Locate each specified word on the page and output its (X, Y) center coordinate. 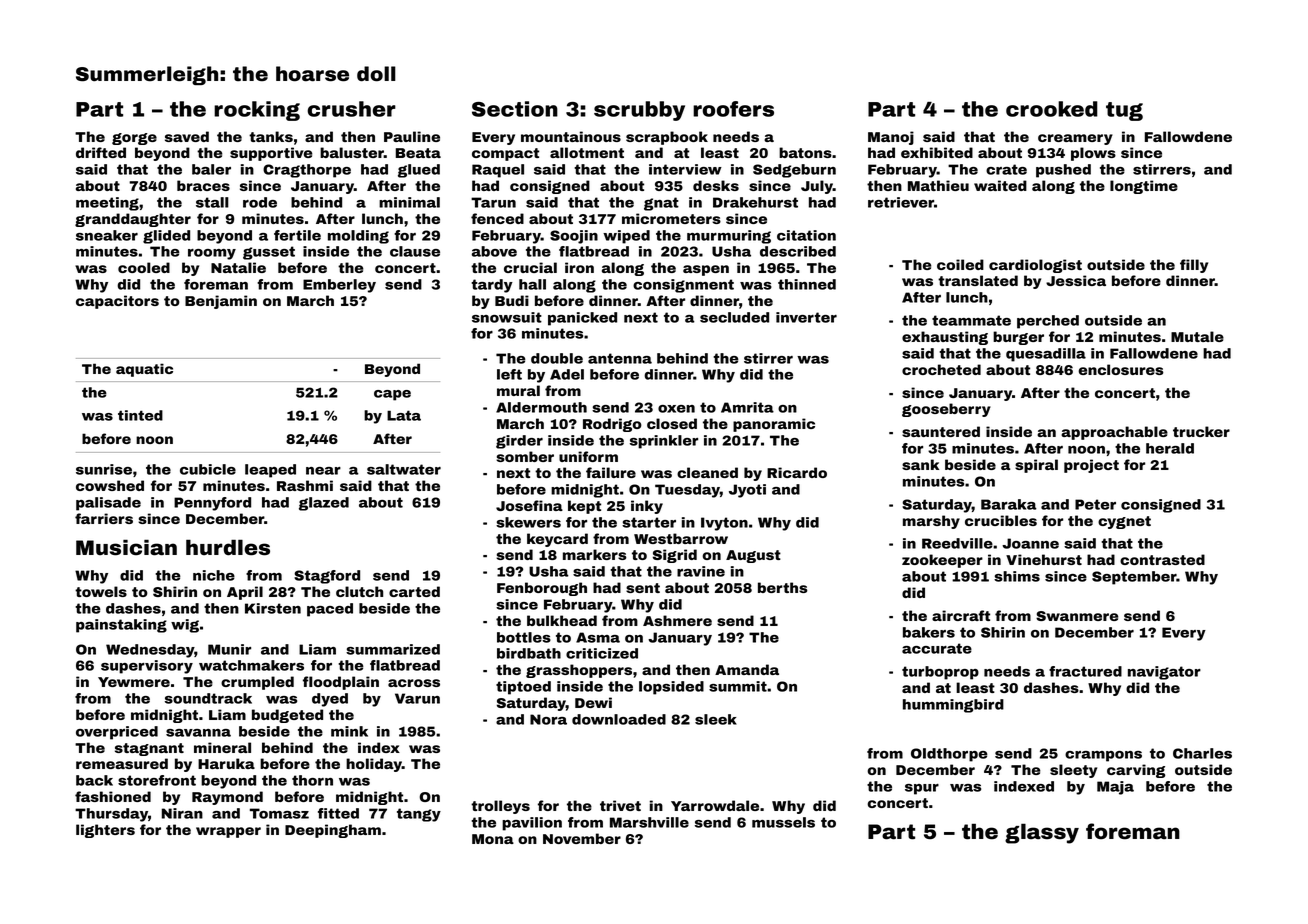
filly (1194, 266)
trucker (1201, 431)
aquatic (144, 370)
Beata (418, 153)
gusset (269, 253)
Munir (229, 649)
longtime (1144, 187)
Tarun (493, 202)
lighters (105, 831)
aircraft (961, 615)
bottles (524, 637)
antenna (620, 358)
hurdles (228, 547)
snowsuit (507, 317)
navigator (1164, 673)
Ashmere (677, 620)
